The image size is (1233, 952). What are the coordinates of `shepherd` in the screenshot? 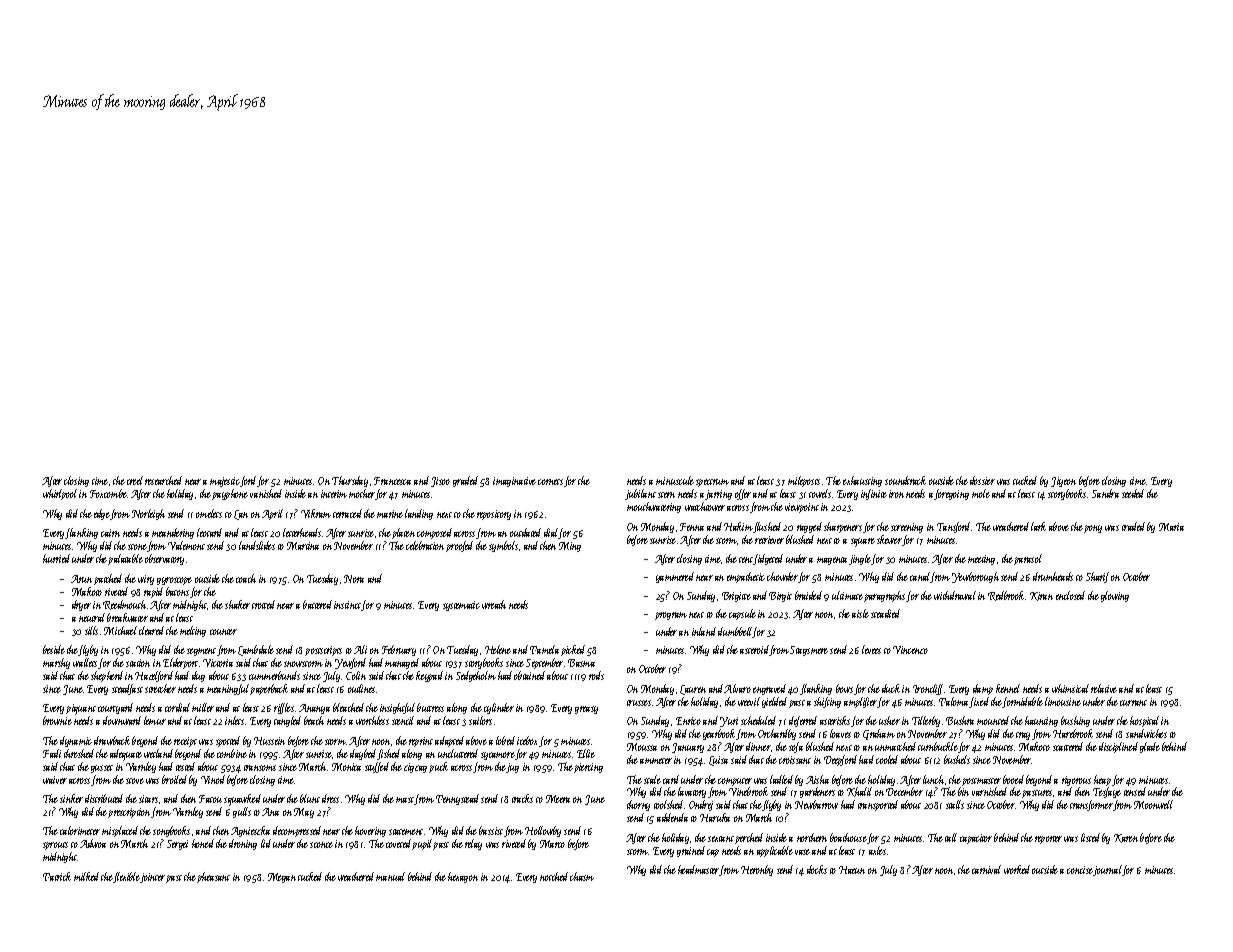 It's located at (107, 676).
